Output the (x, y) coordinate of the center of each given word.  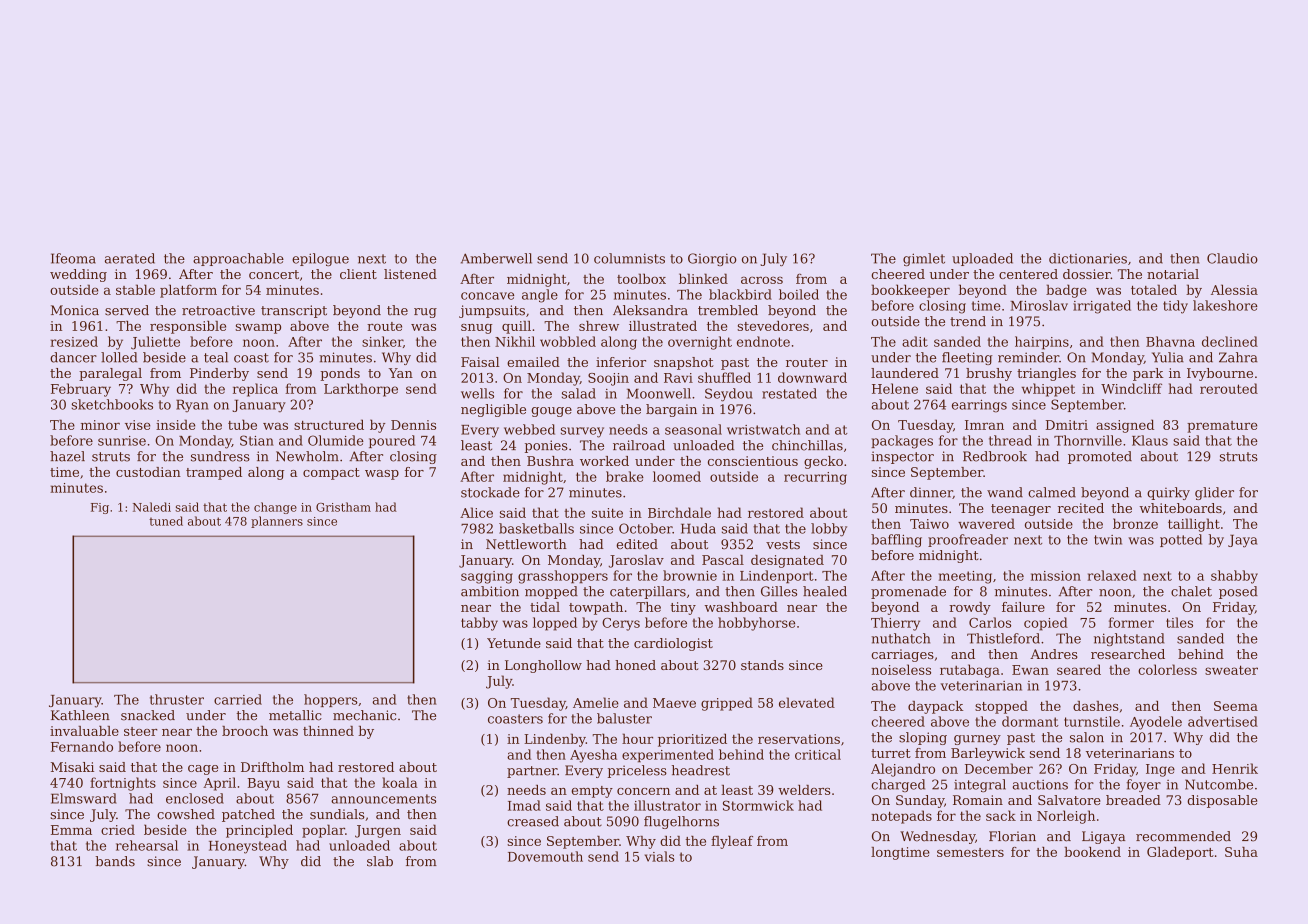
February (81, 390)
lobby (829, 530)
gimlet (924, 259)
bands (115, 861)
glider (1214, 493)
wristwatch (763, 429)
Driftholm (272, 767)
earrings (979, 406)
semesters (970, 852)
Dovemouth (545, 856)
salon (1087, 737)
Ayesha (593, 756)
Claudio (1232, 258)
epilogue (320, 259)
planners (277, 522)
